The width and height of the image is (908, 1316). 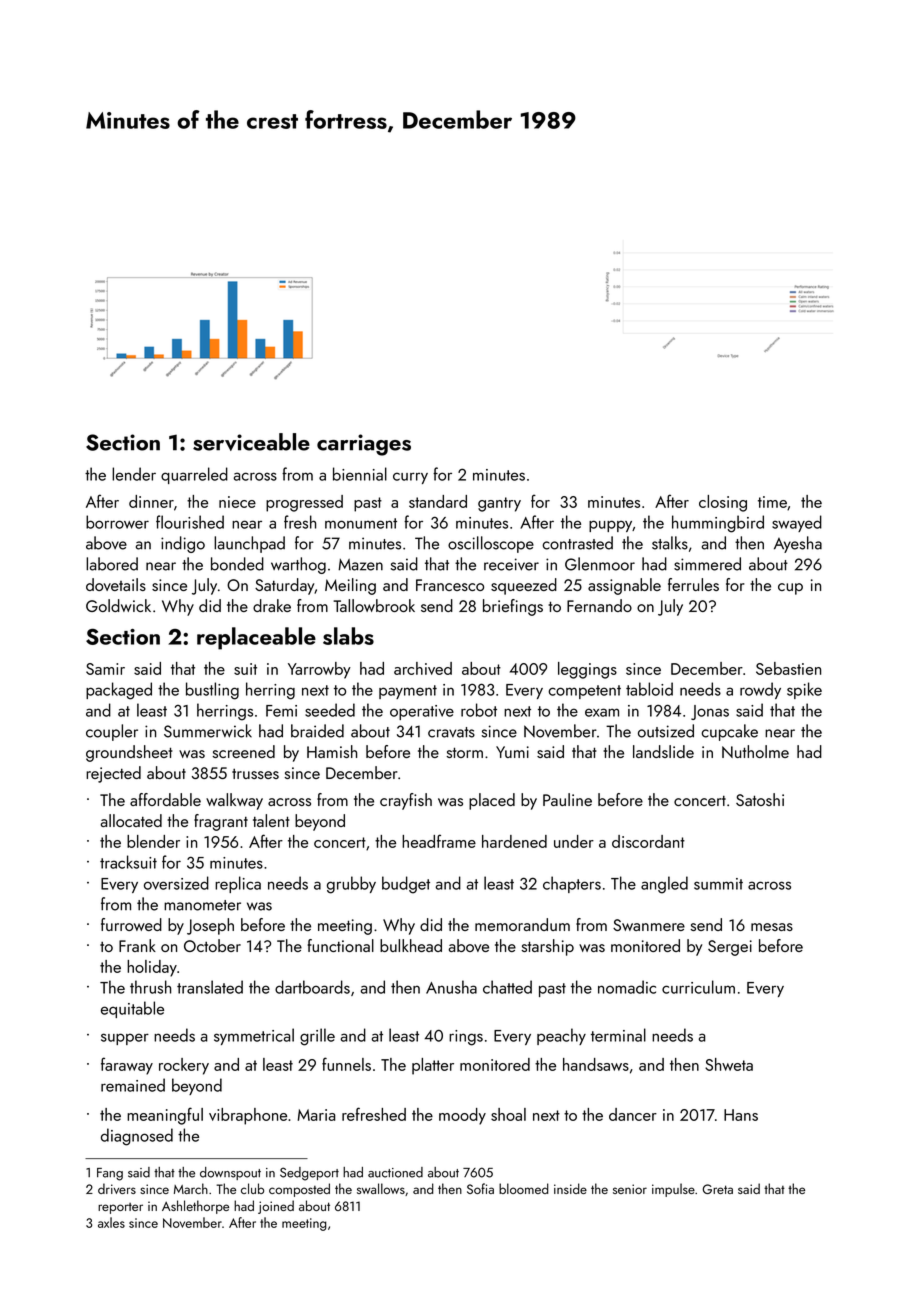 What do you see at coordinates (364, 445) in the image?
I see `carriages` at bounding box center [364, 445].
